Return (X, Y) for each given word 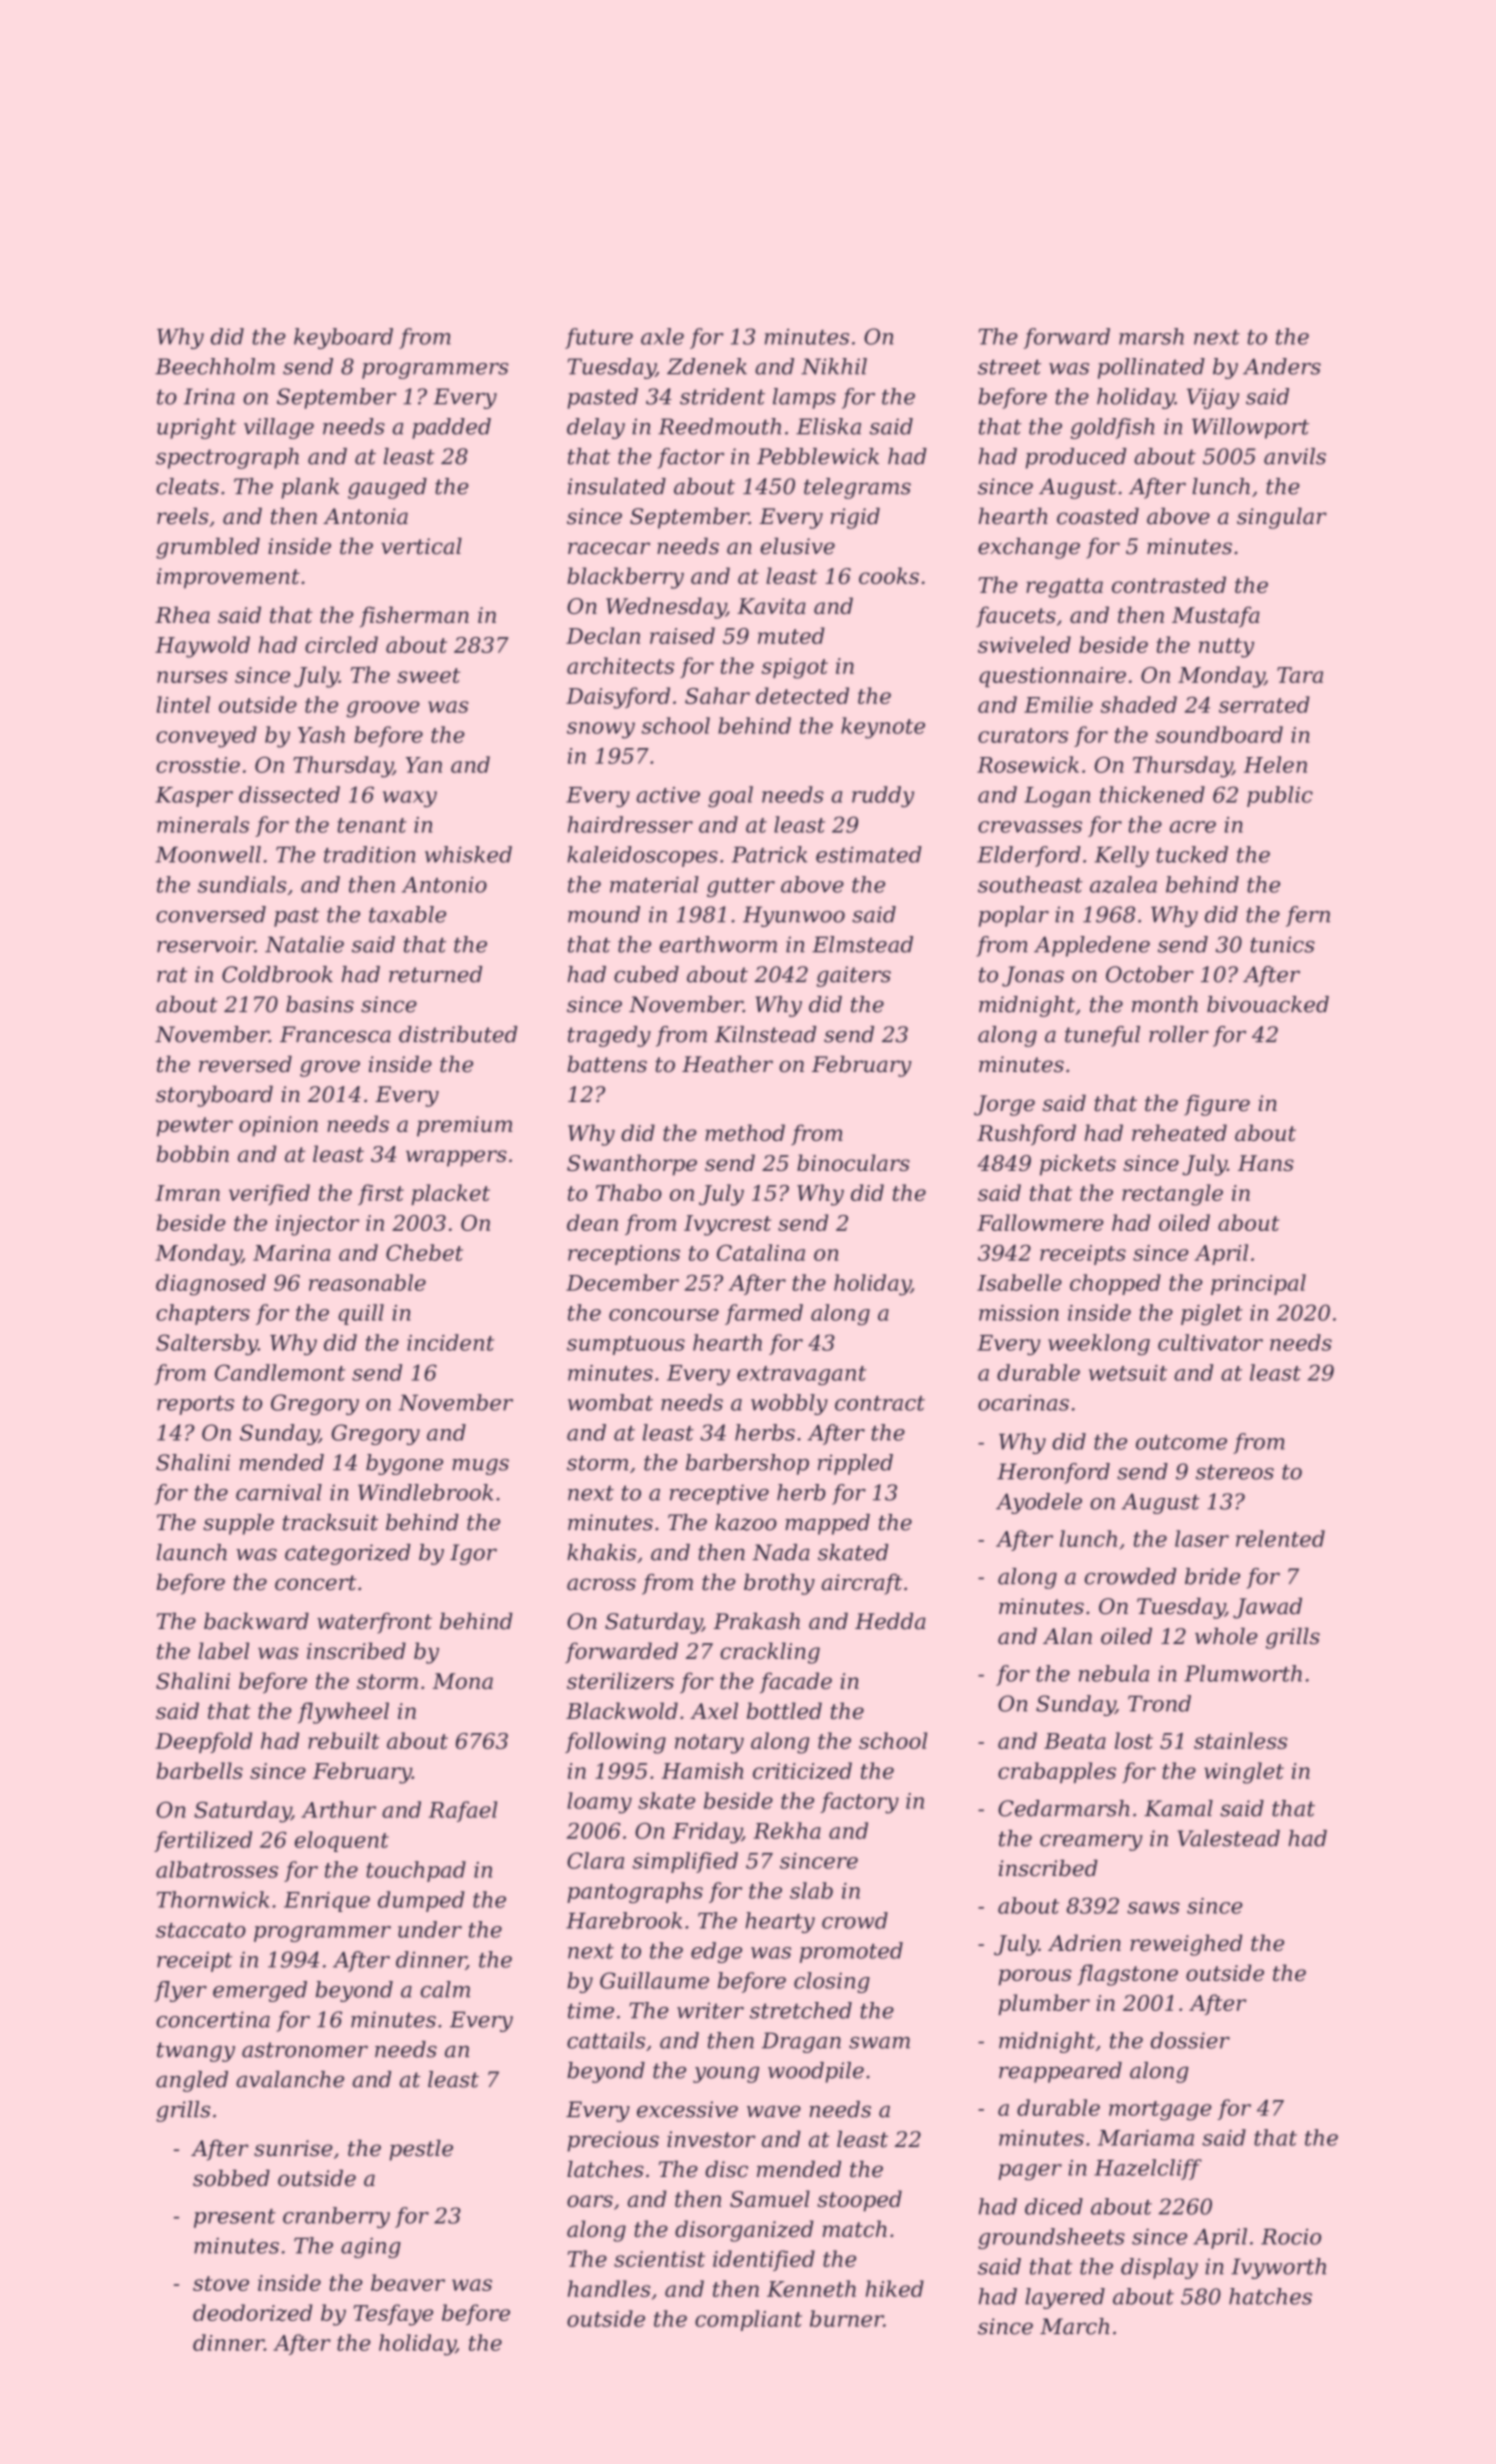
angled (192, 2081)
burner (847, 2318)
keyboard (343, 338)
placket (450, 1194)
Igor (473, 1554)
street (1009, 367)
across (601, 1584)
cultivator (1210, 1342)
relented (1280, 1538)
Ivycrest (727, 1225)
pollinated (1151, 368)
